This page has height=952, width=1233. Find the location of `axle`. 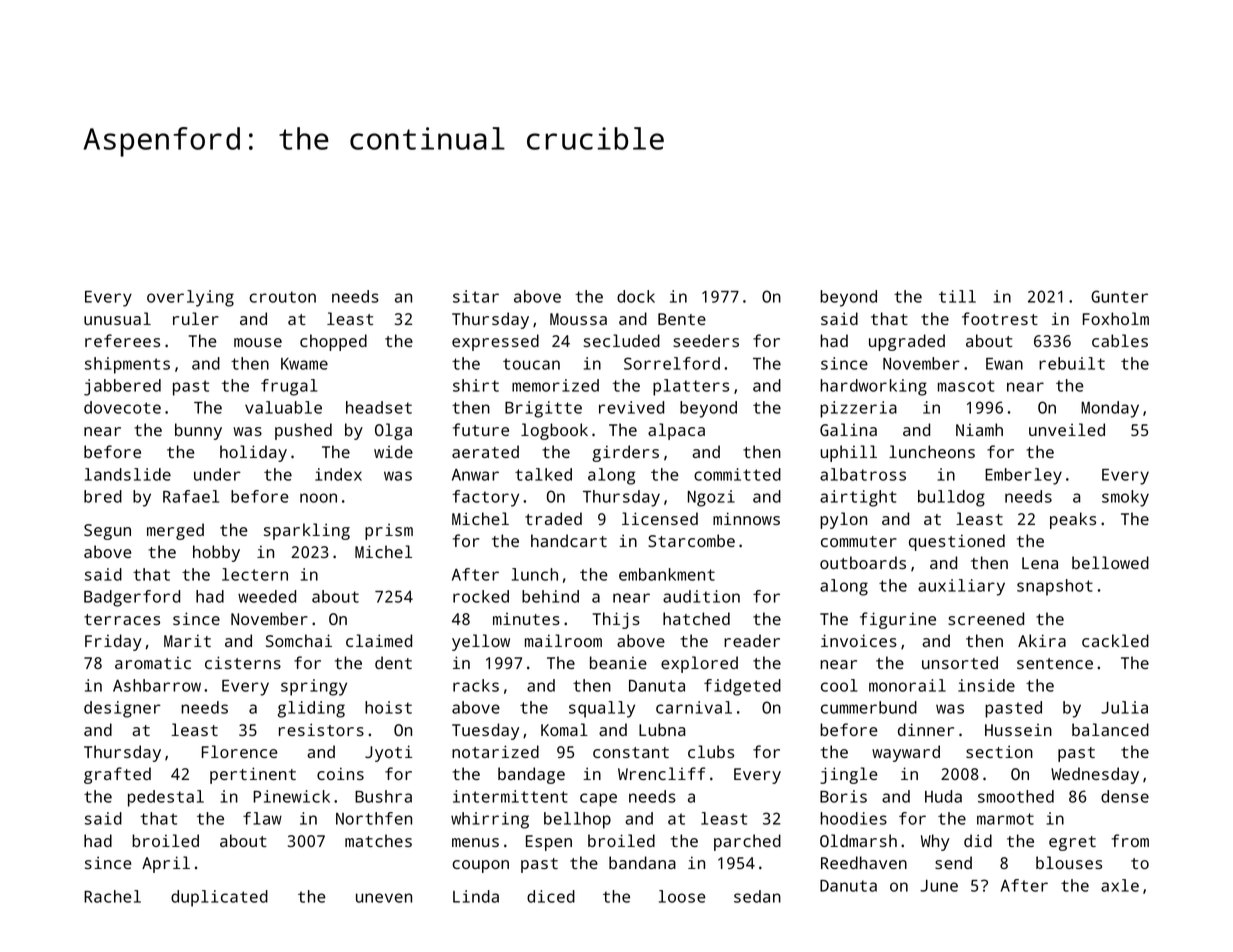

axle is located at coordinates (1120, 885).
